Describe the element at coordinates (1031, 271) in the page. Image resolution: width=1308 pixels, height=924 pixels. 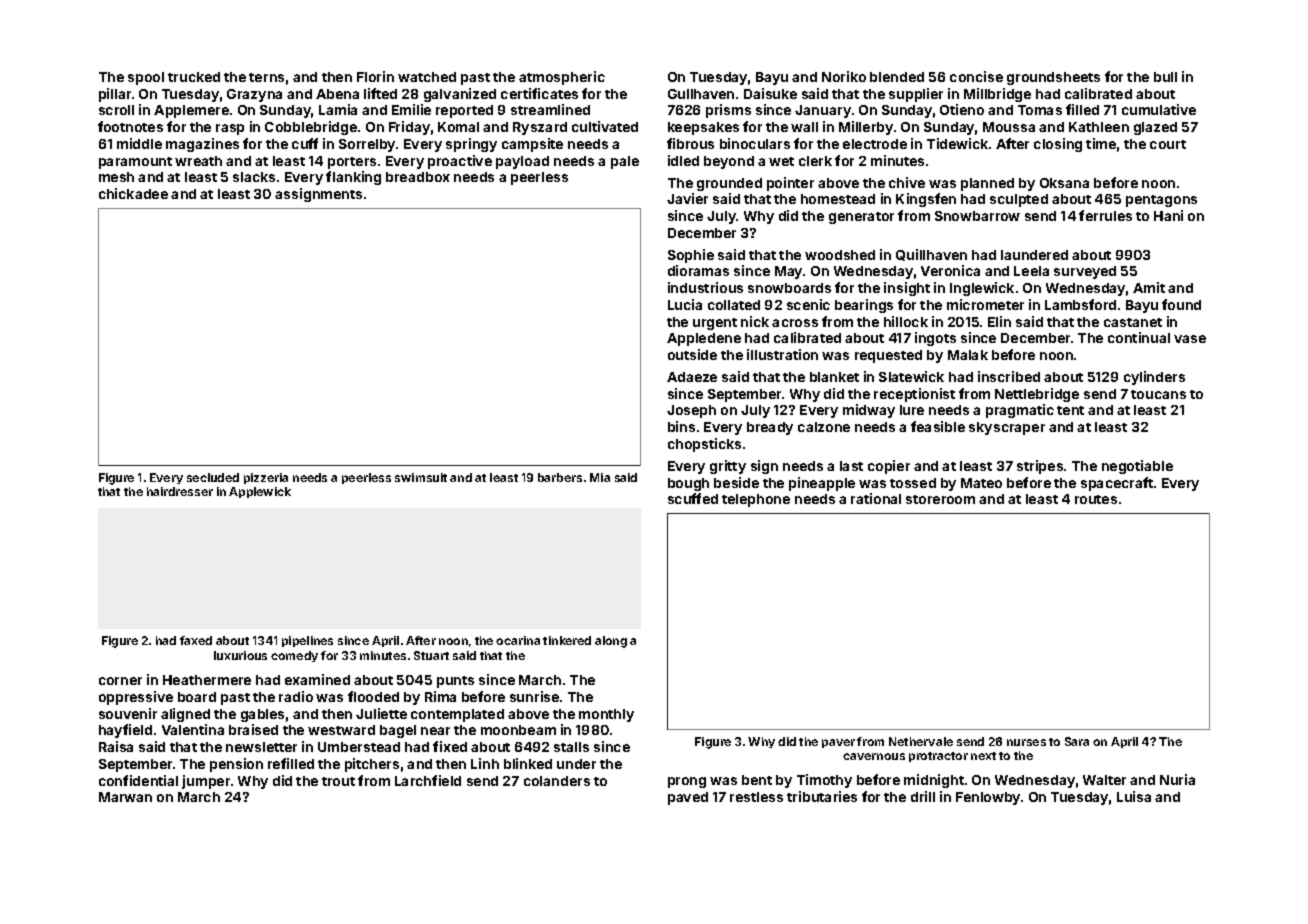
I see `Leela` at that location.
